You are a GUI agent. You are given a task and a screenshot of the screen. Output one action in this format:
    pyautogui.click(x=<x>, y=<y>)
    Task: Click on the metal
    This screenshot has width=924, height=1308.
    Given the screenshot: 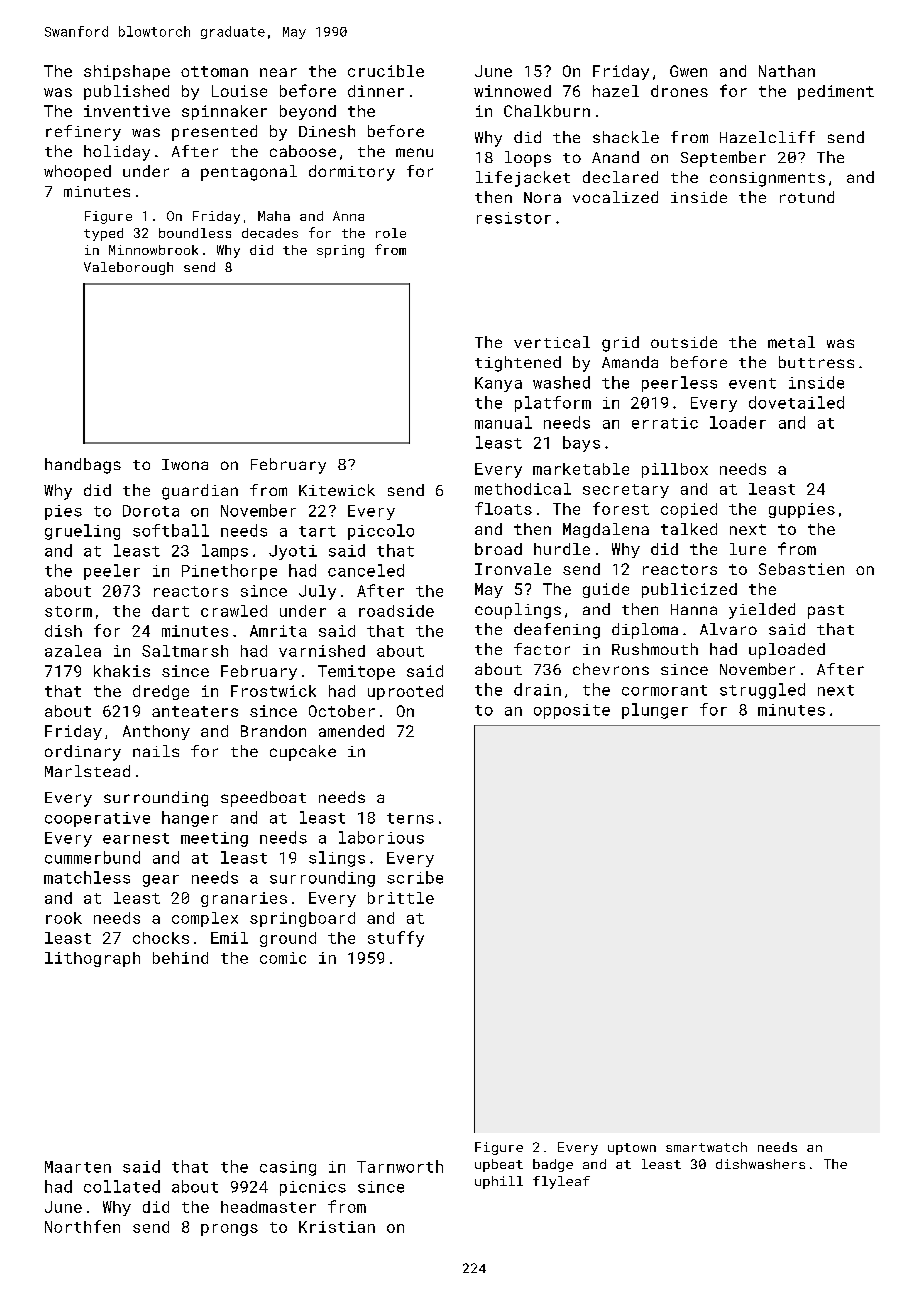 What is the action you would take?
    pyautogui.click(x=791, y=342)
